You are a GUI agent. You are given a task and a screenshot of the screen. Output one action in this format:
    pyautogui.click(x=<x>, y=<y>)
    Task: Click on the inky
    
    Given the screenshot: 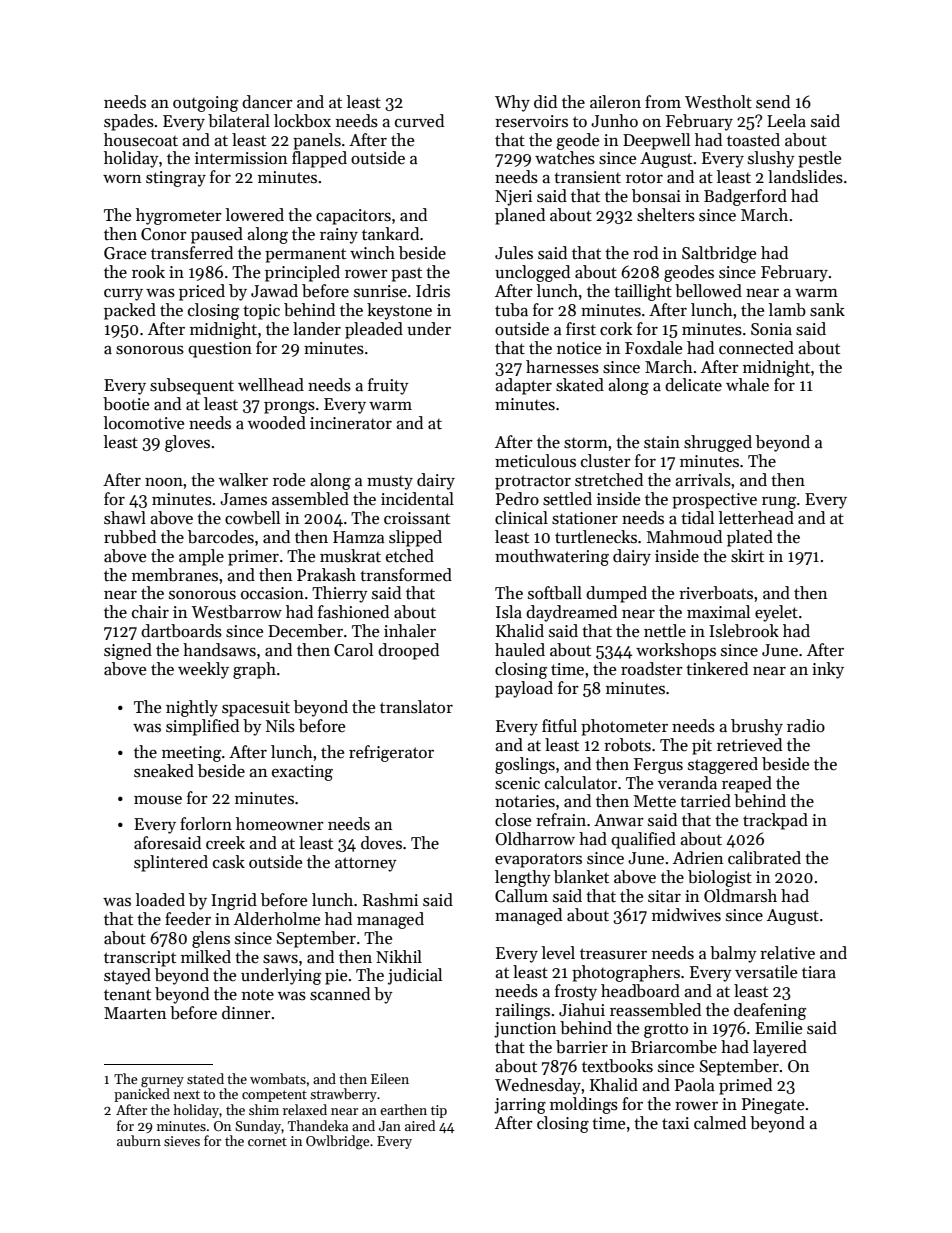 What is the action you would take?
    pyautogui.click(x=828, y=670)
